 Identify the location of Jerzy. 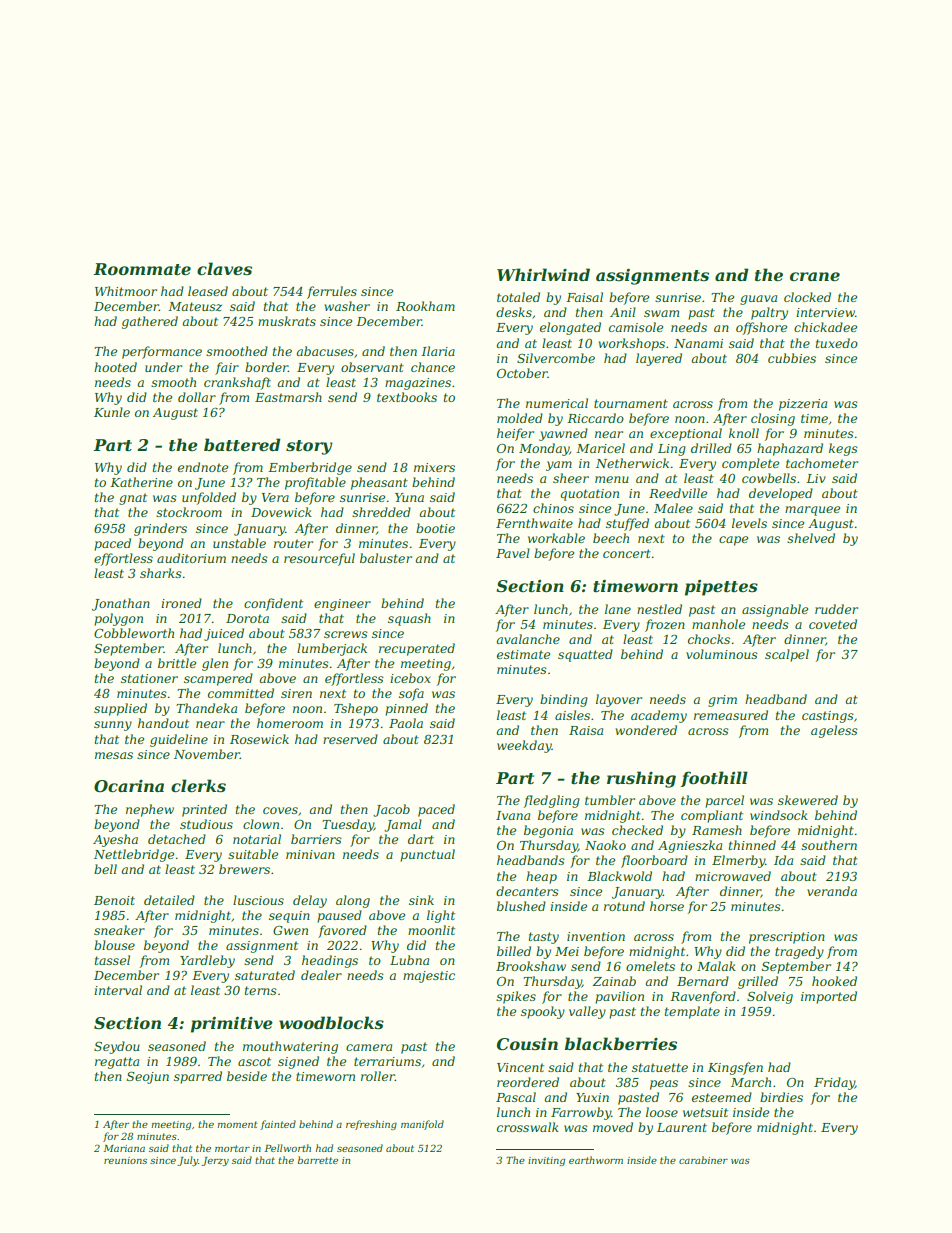
(215, 1161).
